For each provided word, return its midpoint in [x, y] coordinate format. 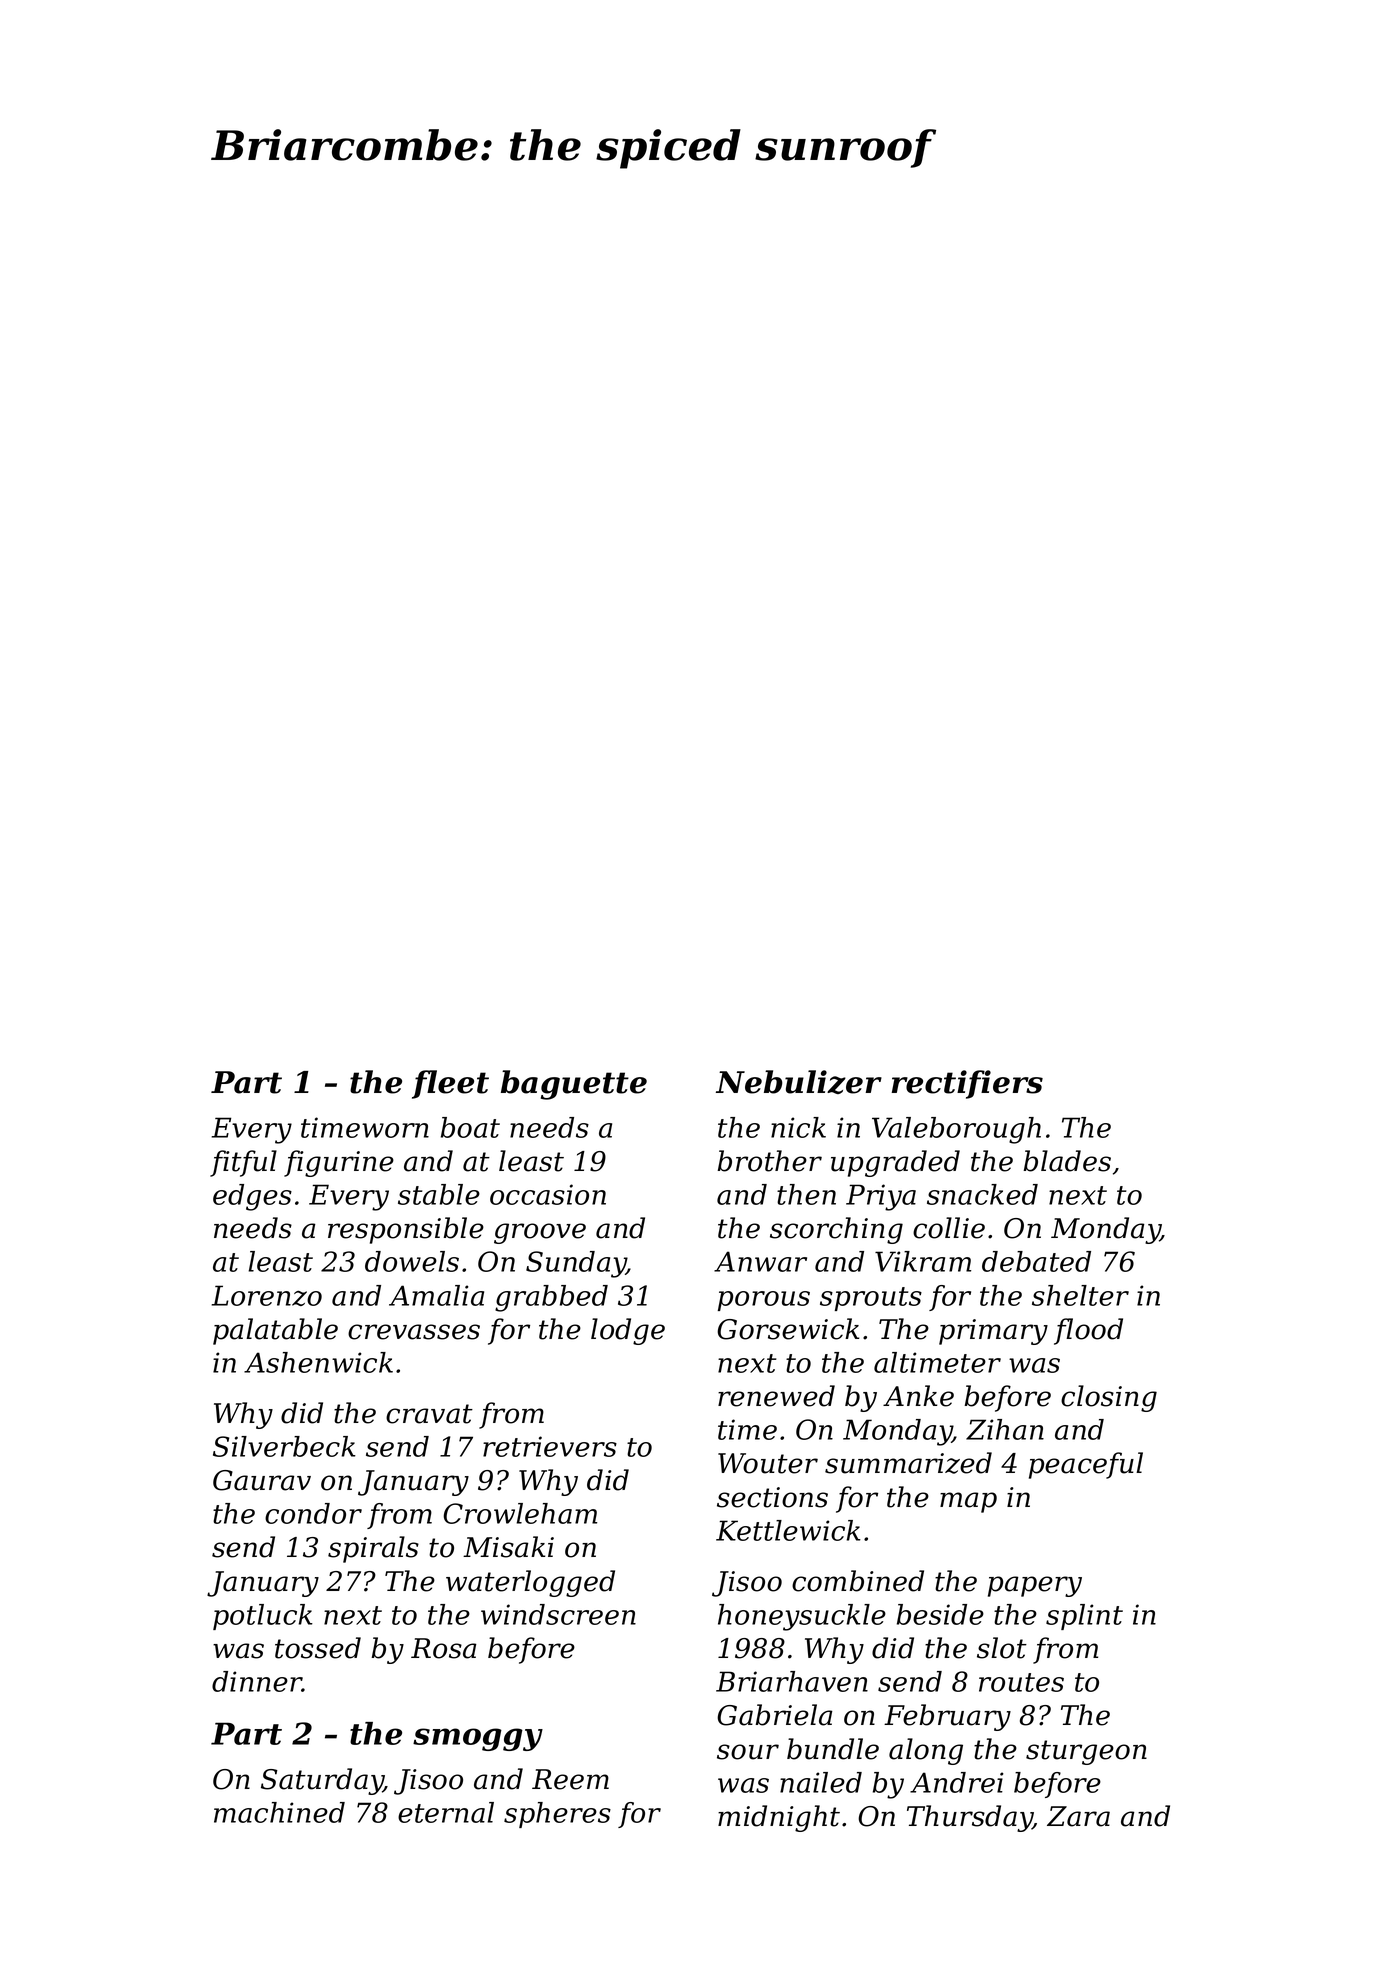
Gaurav [262, 1480]
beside [940, 1614]
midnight [779, 1818]
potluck [263, 1617]
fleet [450, 1084]
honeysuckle [802, 1617]
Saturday [322, 1781]
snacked [982, 1194]
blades [1067, 1161]
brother [769, 1161]
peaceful [1086, 1465]
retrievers [550, 1446]
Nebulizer [799, 1082]
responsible [406, 1230]
